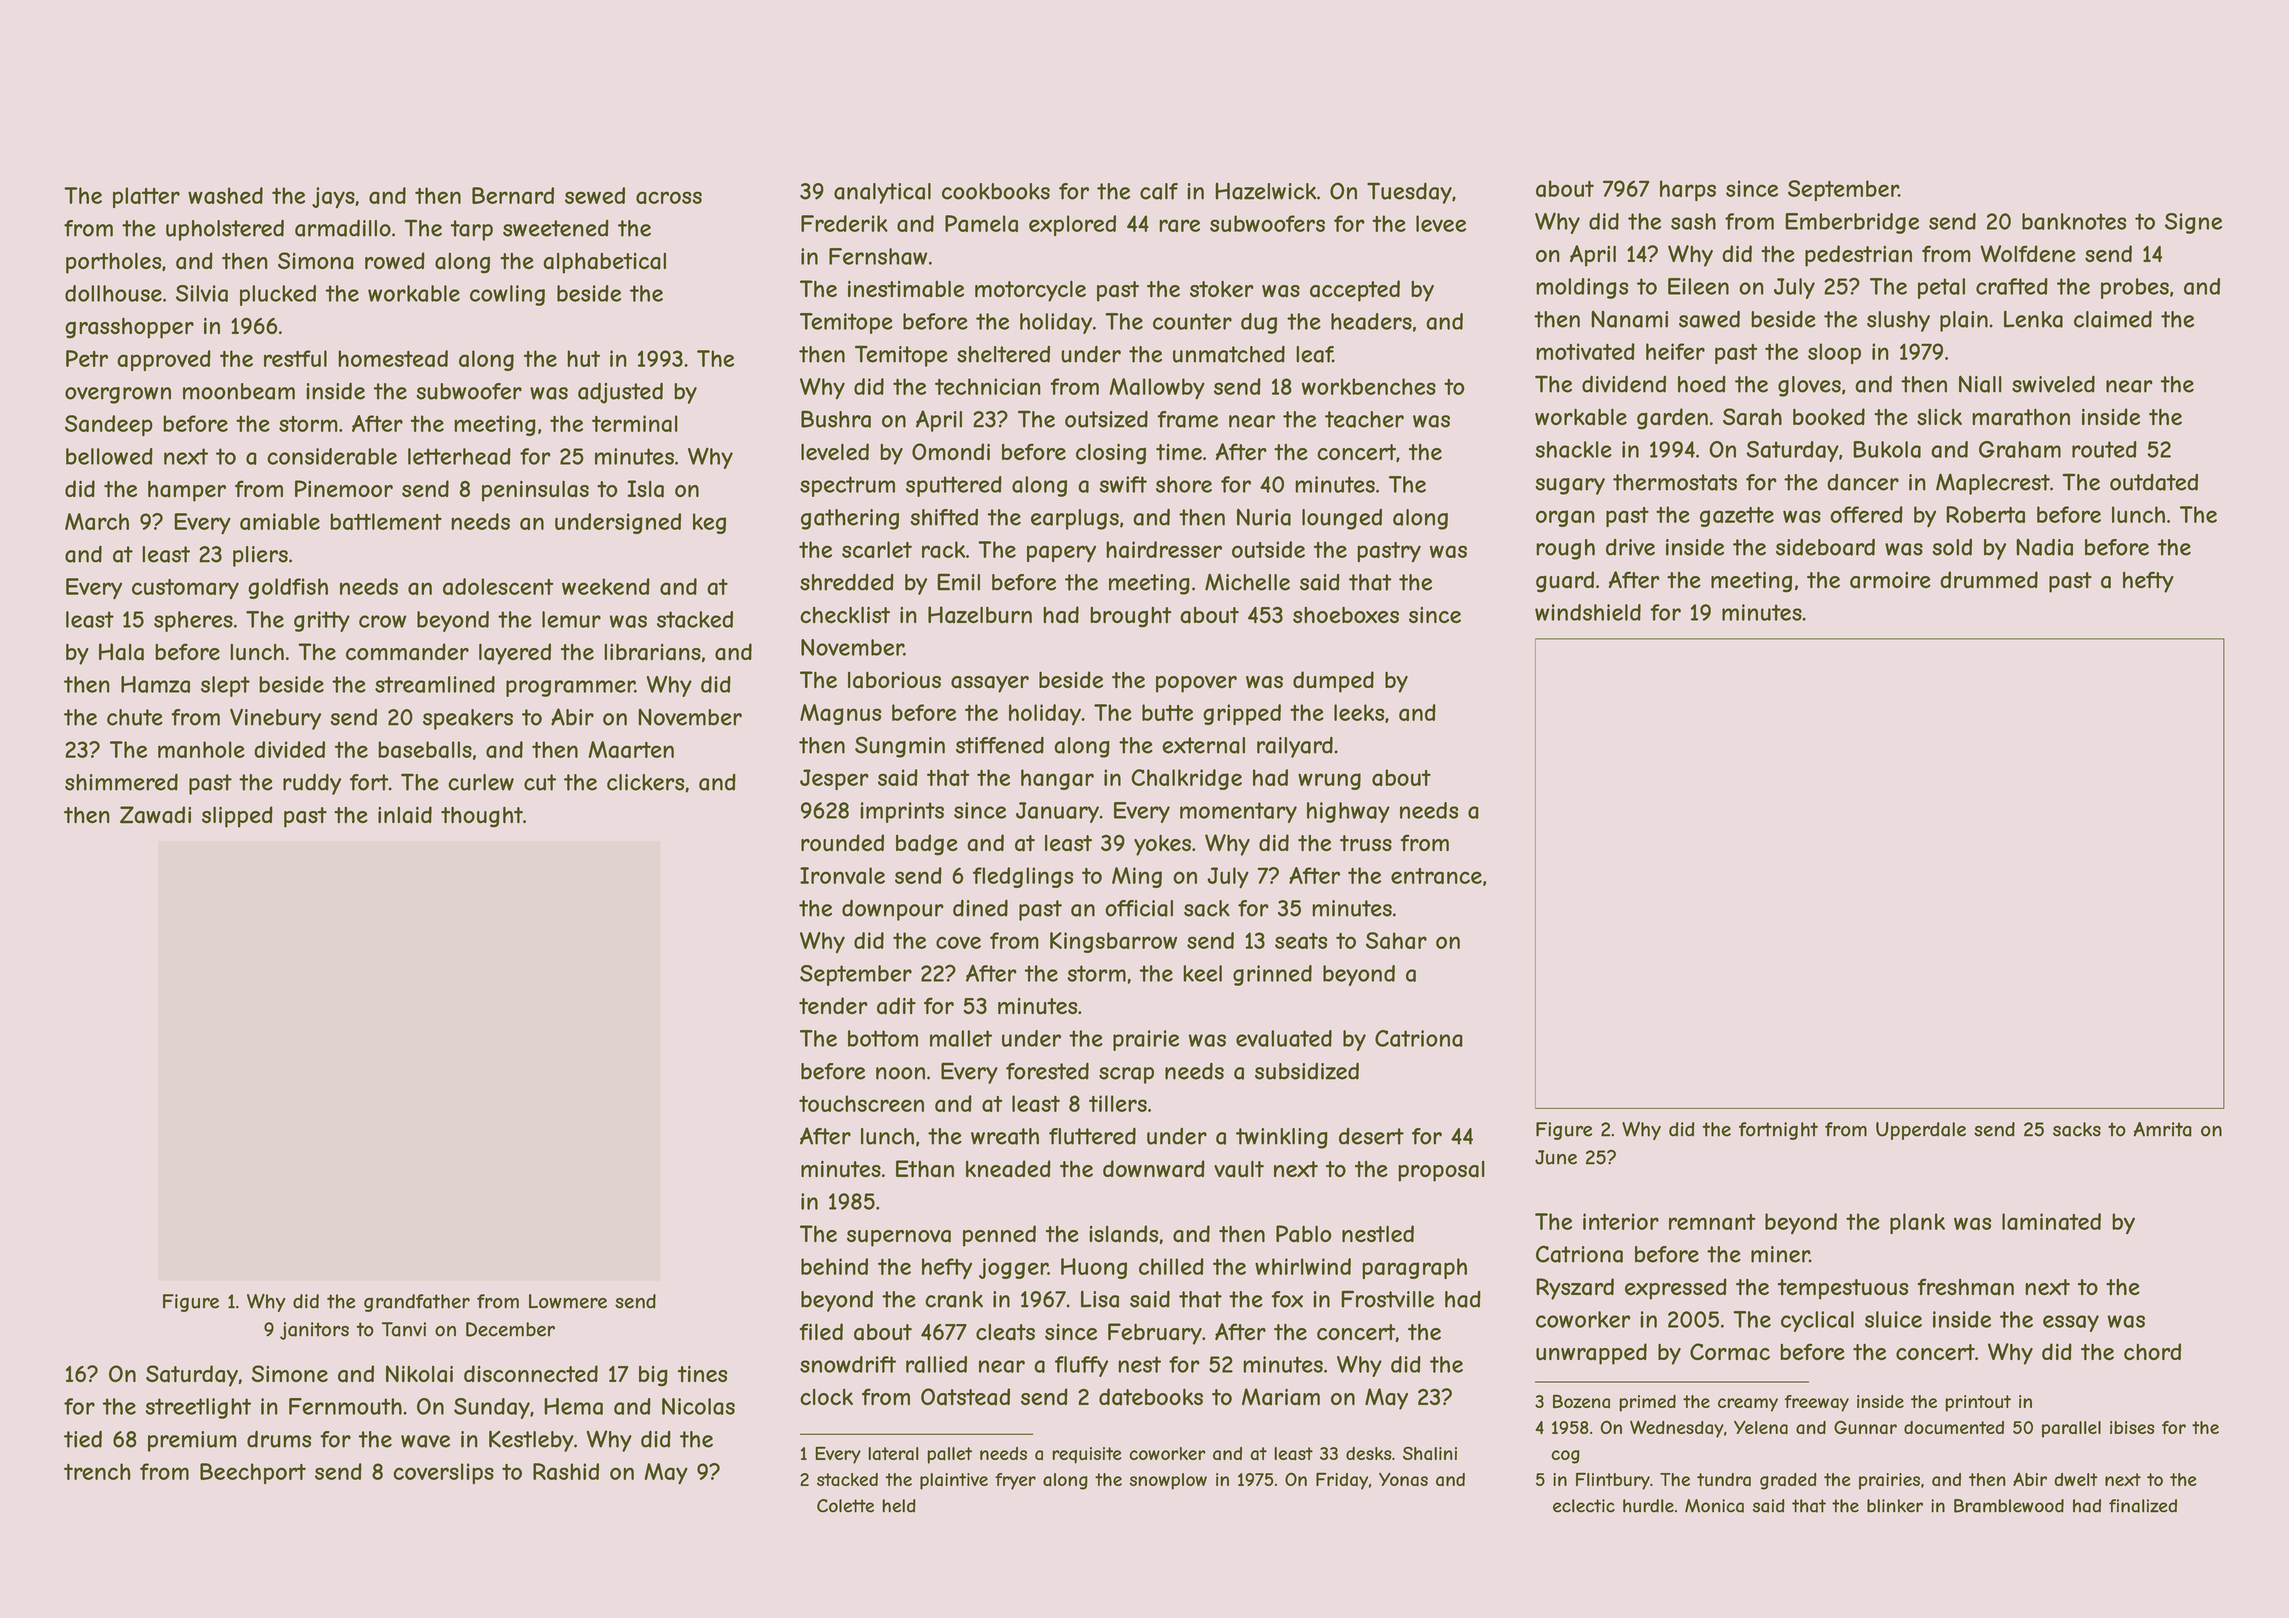  I want to click on librarians, so click(652, 652).
